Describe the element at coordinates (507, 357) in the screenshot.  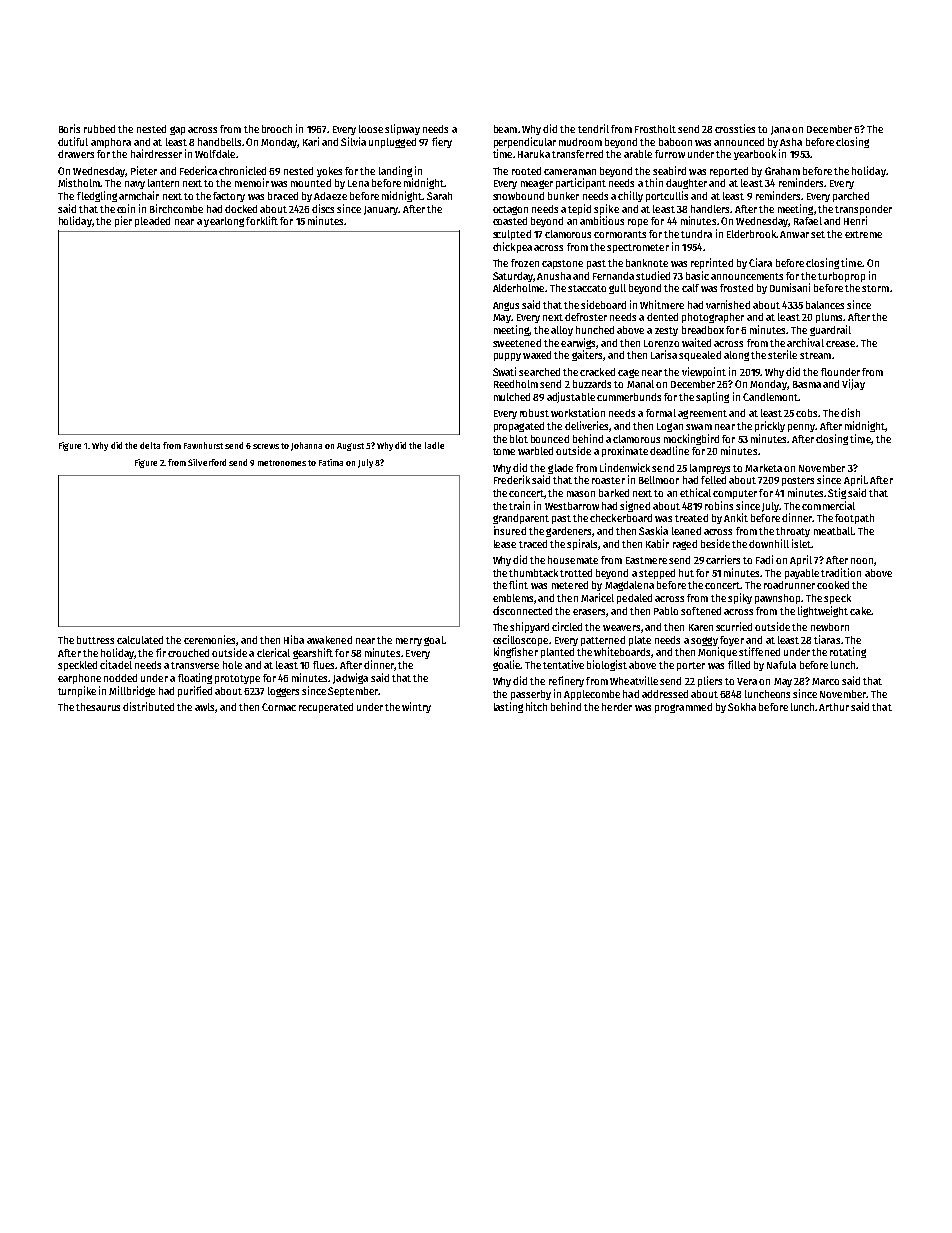
I see `puppy` at that location.
